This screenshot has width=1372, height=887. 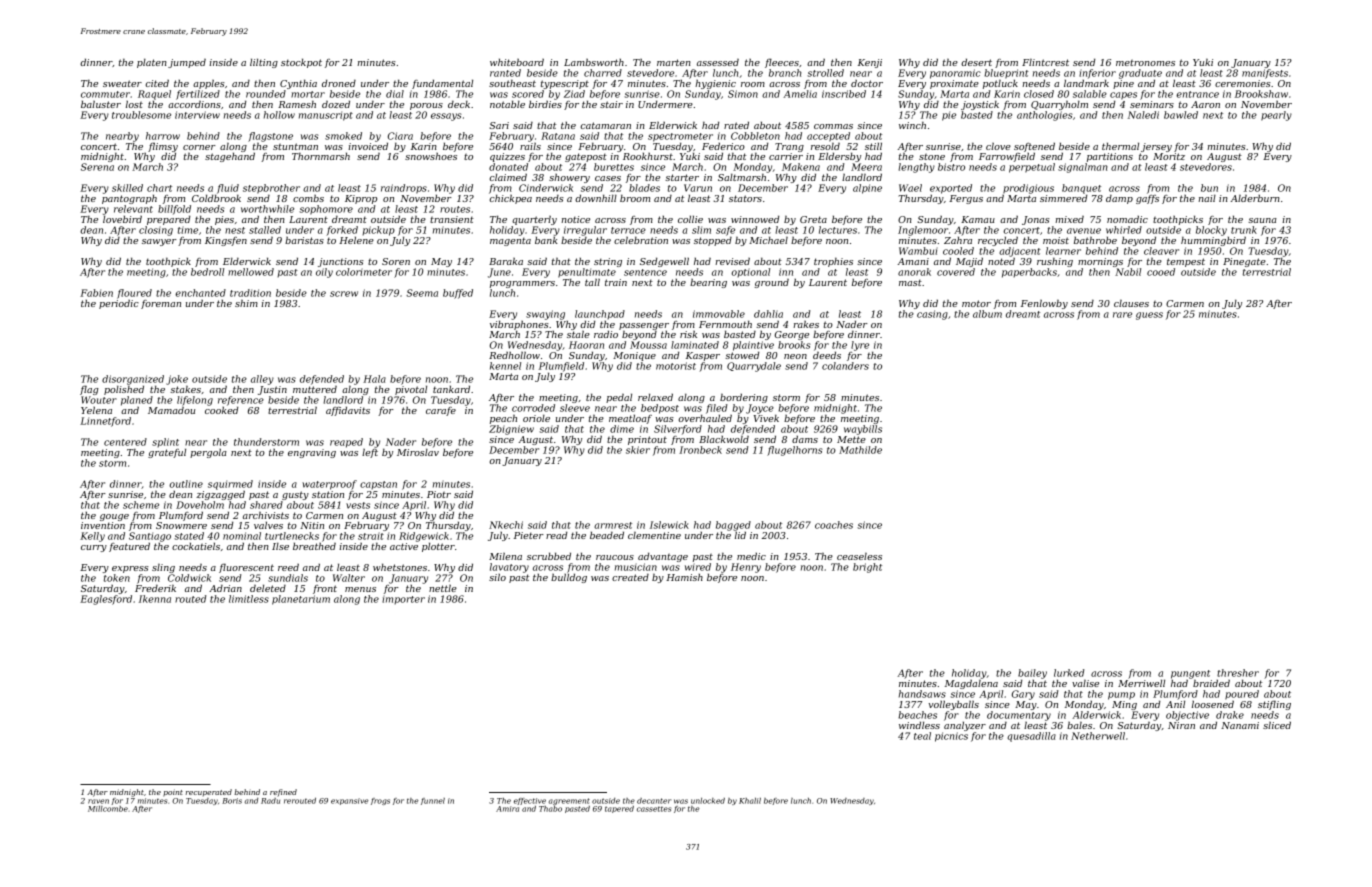 I want to click on bagged, so click(x=733, y=526).
